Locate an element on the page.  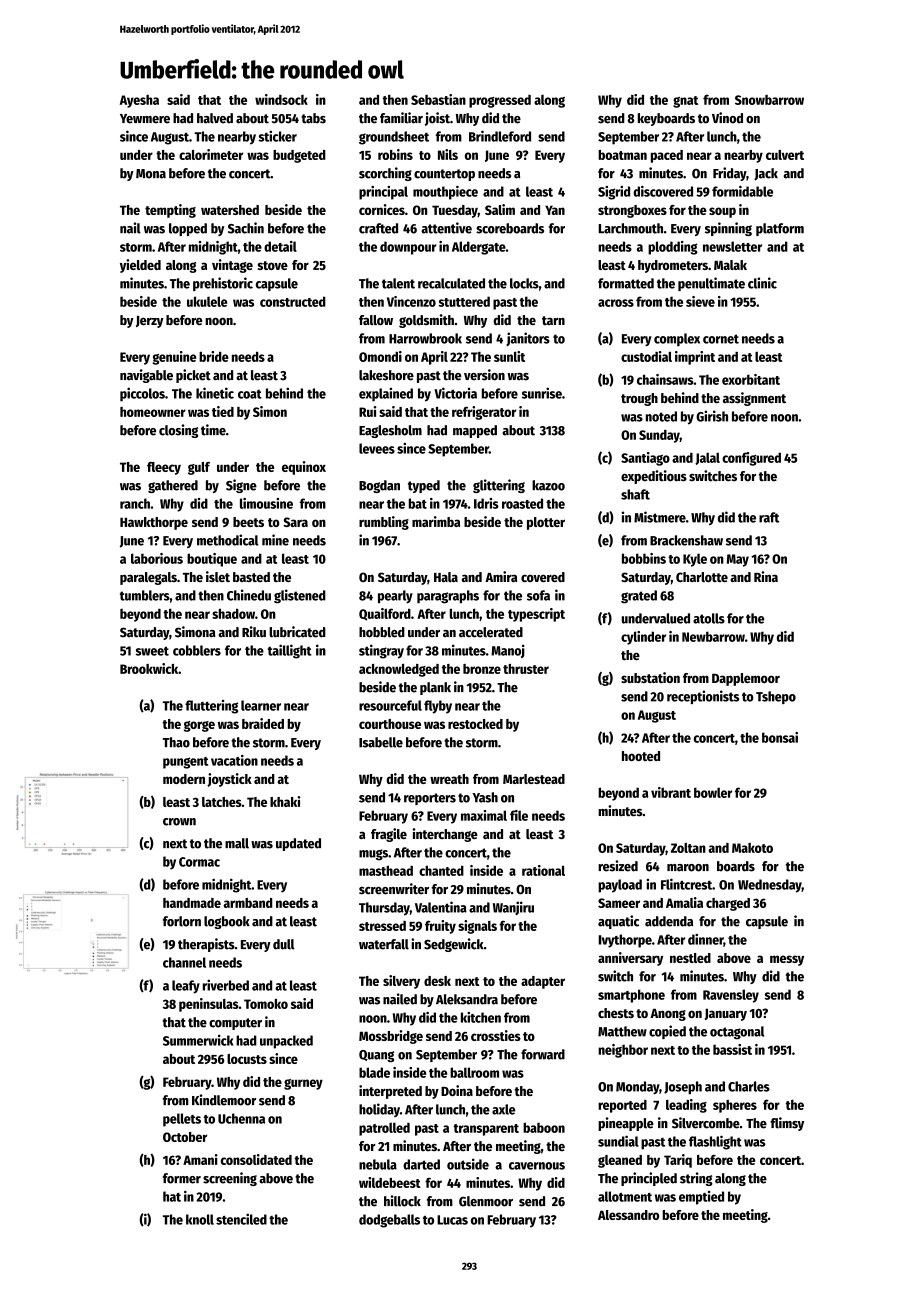
screenwriter is located at coordinates (394, 889).
